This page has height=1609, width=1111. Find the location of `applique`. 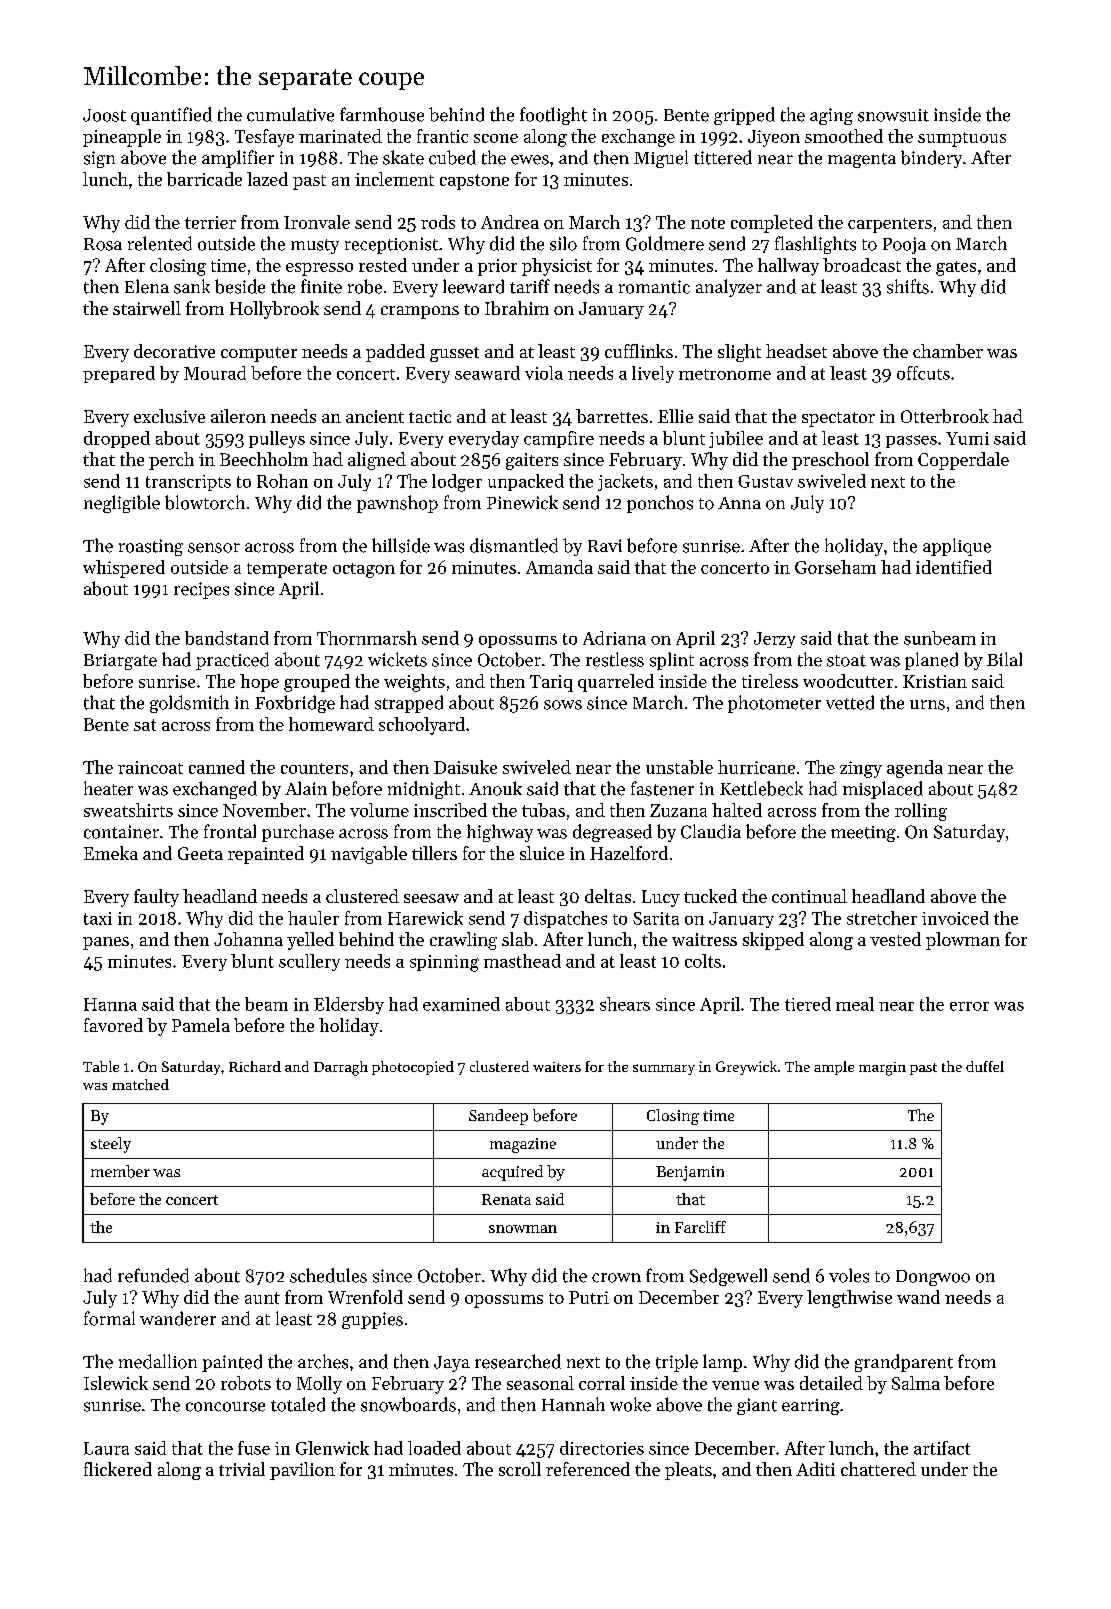

applique is located at coordinates (957, 547).
